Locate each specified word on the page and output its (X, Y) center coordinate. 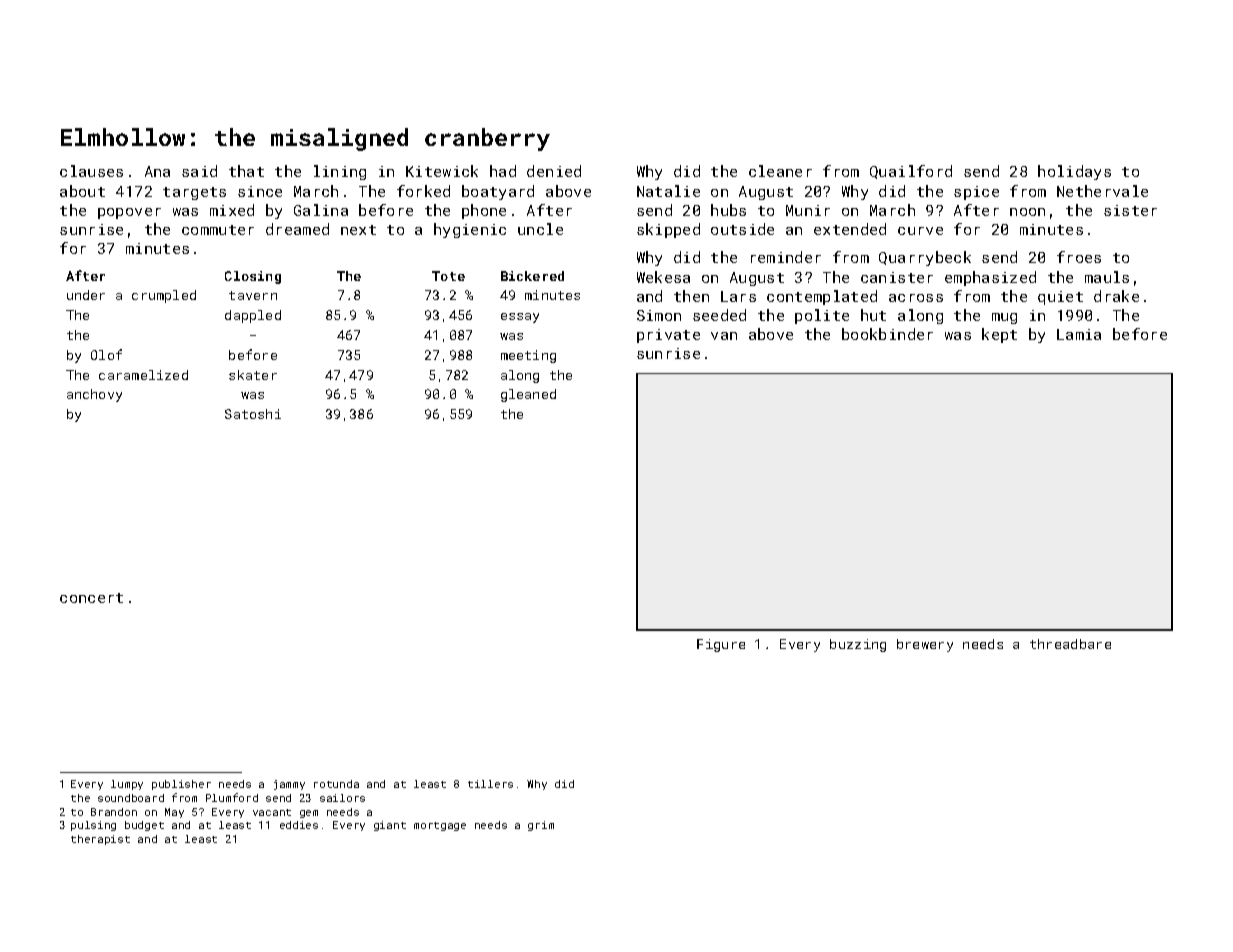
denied (554, 171)
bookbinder (887, 334)
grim (541, 826)
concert (91, 598)
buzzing (858, 645)
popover (129, 213)
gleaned (528, 395)
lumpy (127, 785)
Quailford (911, 172)
